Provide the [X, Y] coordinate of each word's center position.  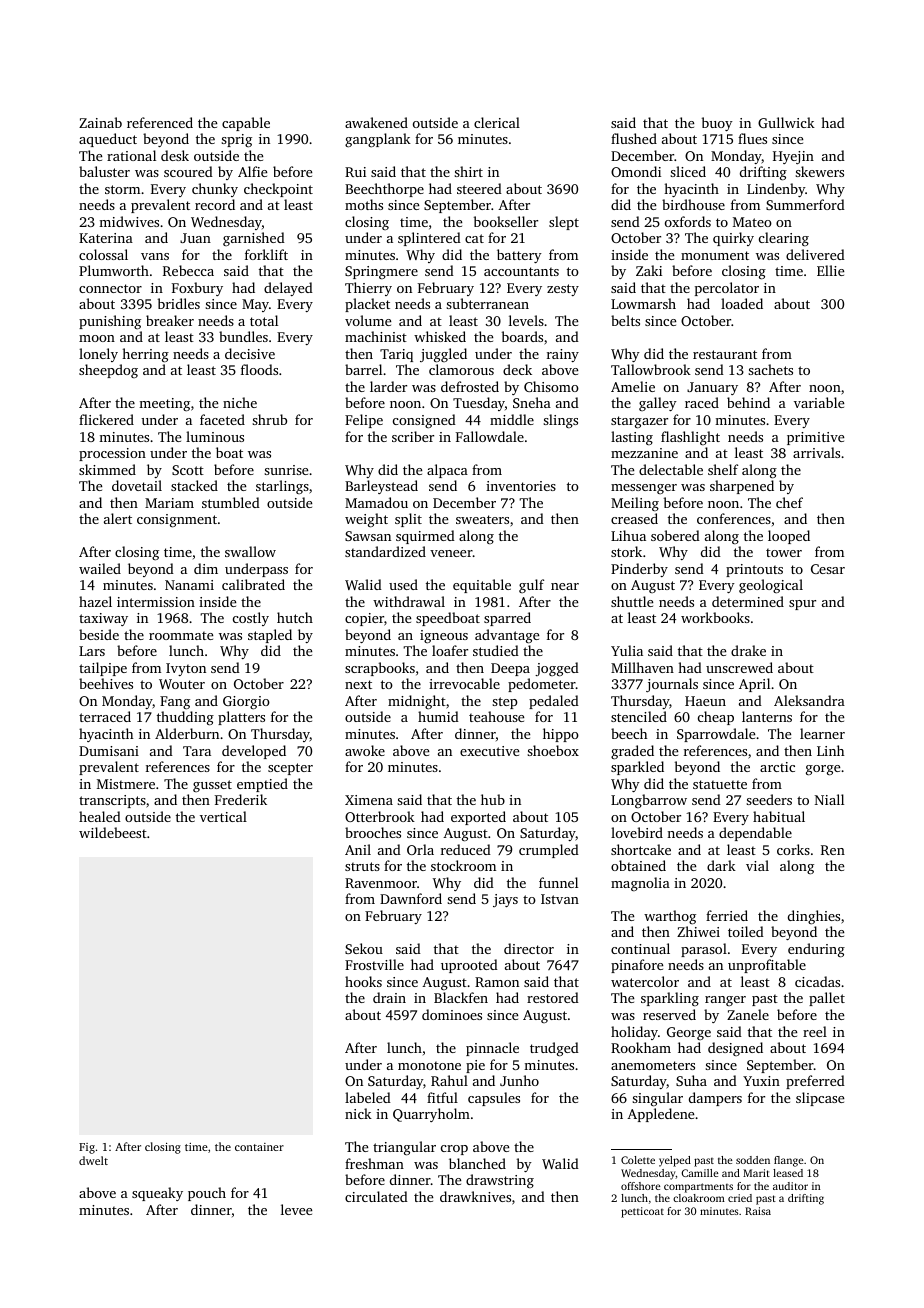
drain [389, 997]
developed [254, 752]
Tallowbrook [651, 369]
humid [438, 716]
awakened [376, 122]
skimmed [107, 469]
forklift [266, 254]
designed [735, 1049]
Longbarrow [649, 801]
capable [246, 124]
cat [474, 238]
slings [560, 421]
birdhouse [693, 204]
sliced [688, 171]
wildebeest [113, 832]
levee [296, 1209]
